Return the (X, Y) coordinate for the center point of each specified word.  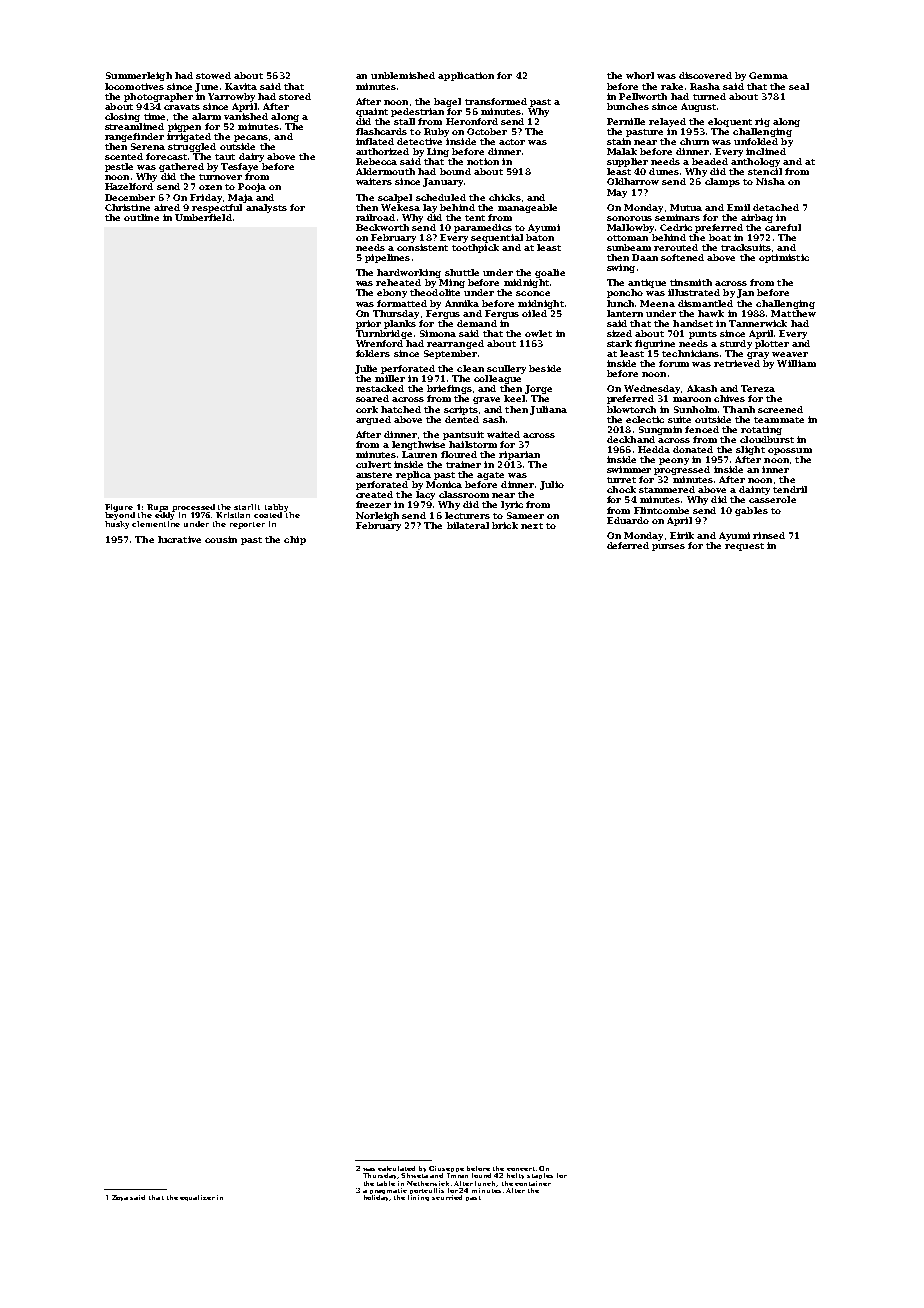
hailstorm (473, 444)
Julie (366, 369)
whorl (640, 75)
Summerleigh (139, 76)
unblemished (403, 75)
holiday (377, 1198)
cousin (221, 539)
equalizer (197, 1198)
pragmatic (388, 1191)
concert (521, 1169)
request (744, 547)
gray (758, 355)
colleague (497, 379)
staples (540, 1176)
